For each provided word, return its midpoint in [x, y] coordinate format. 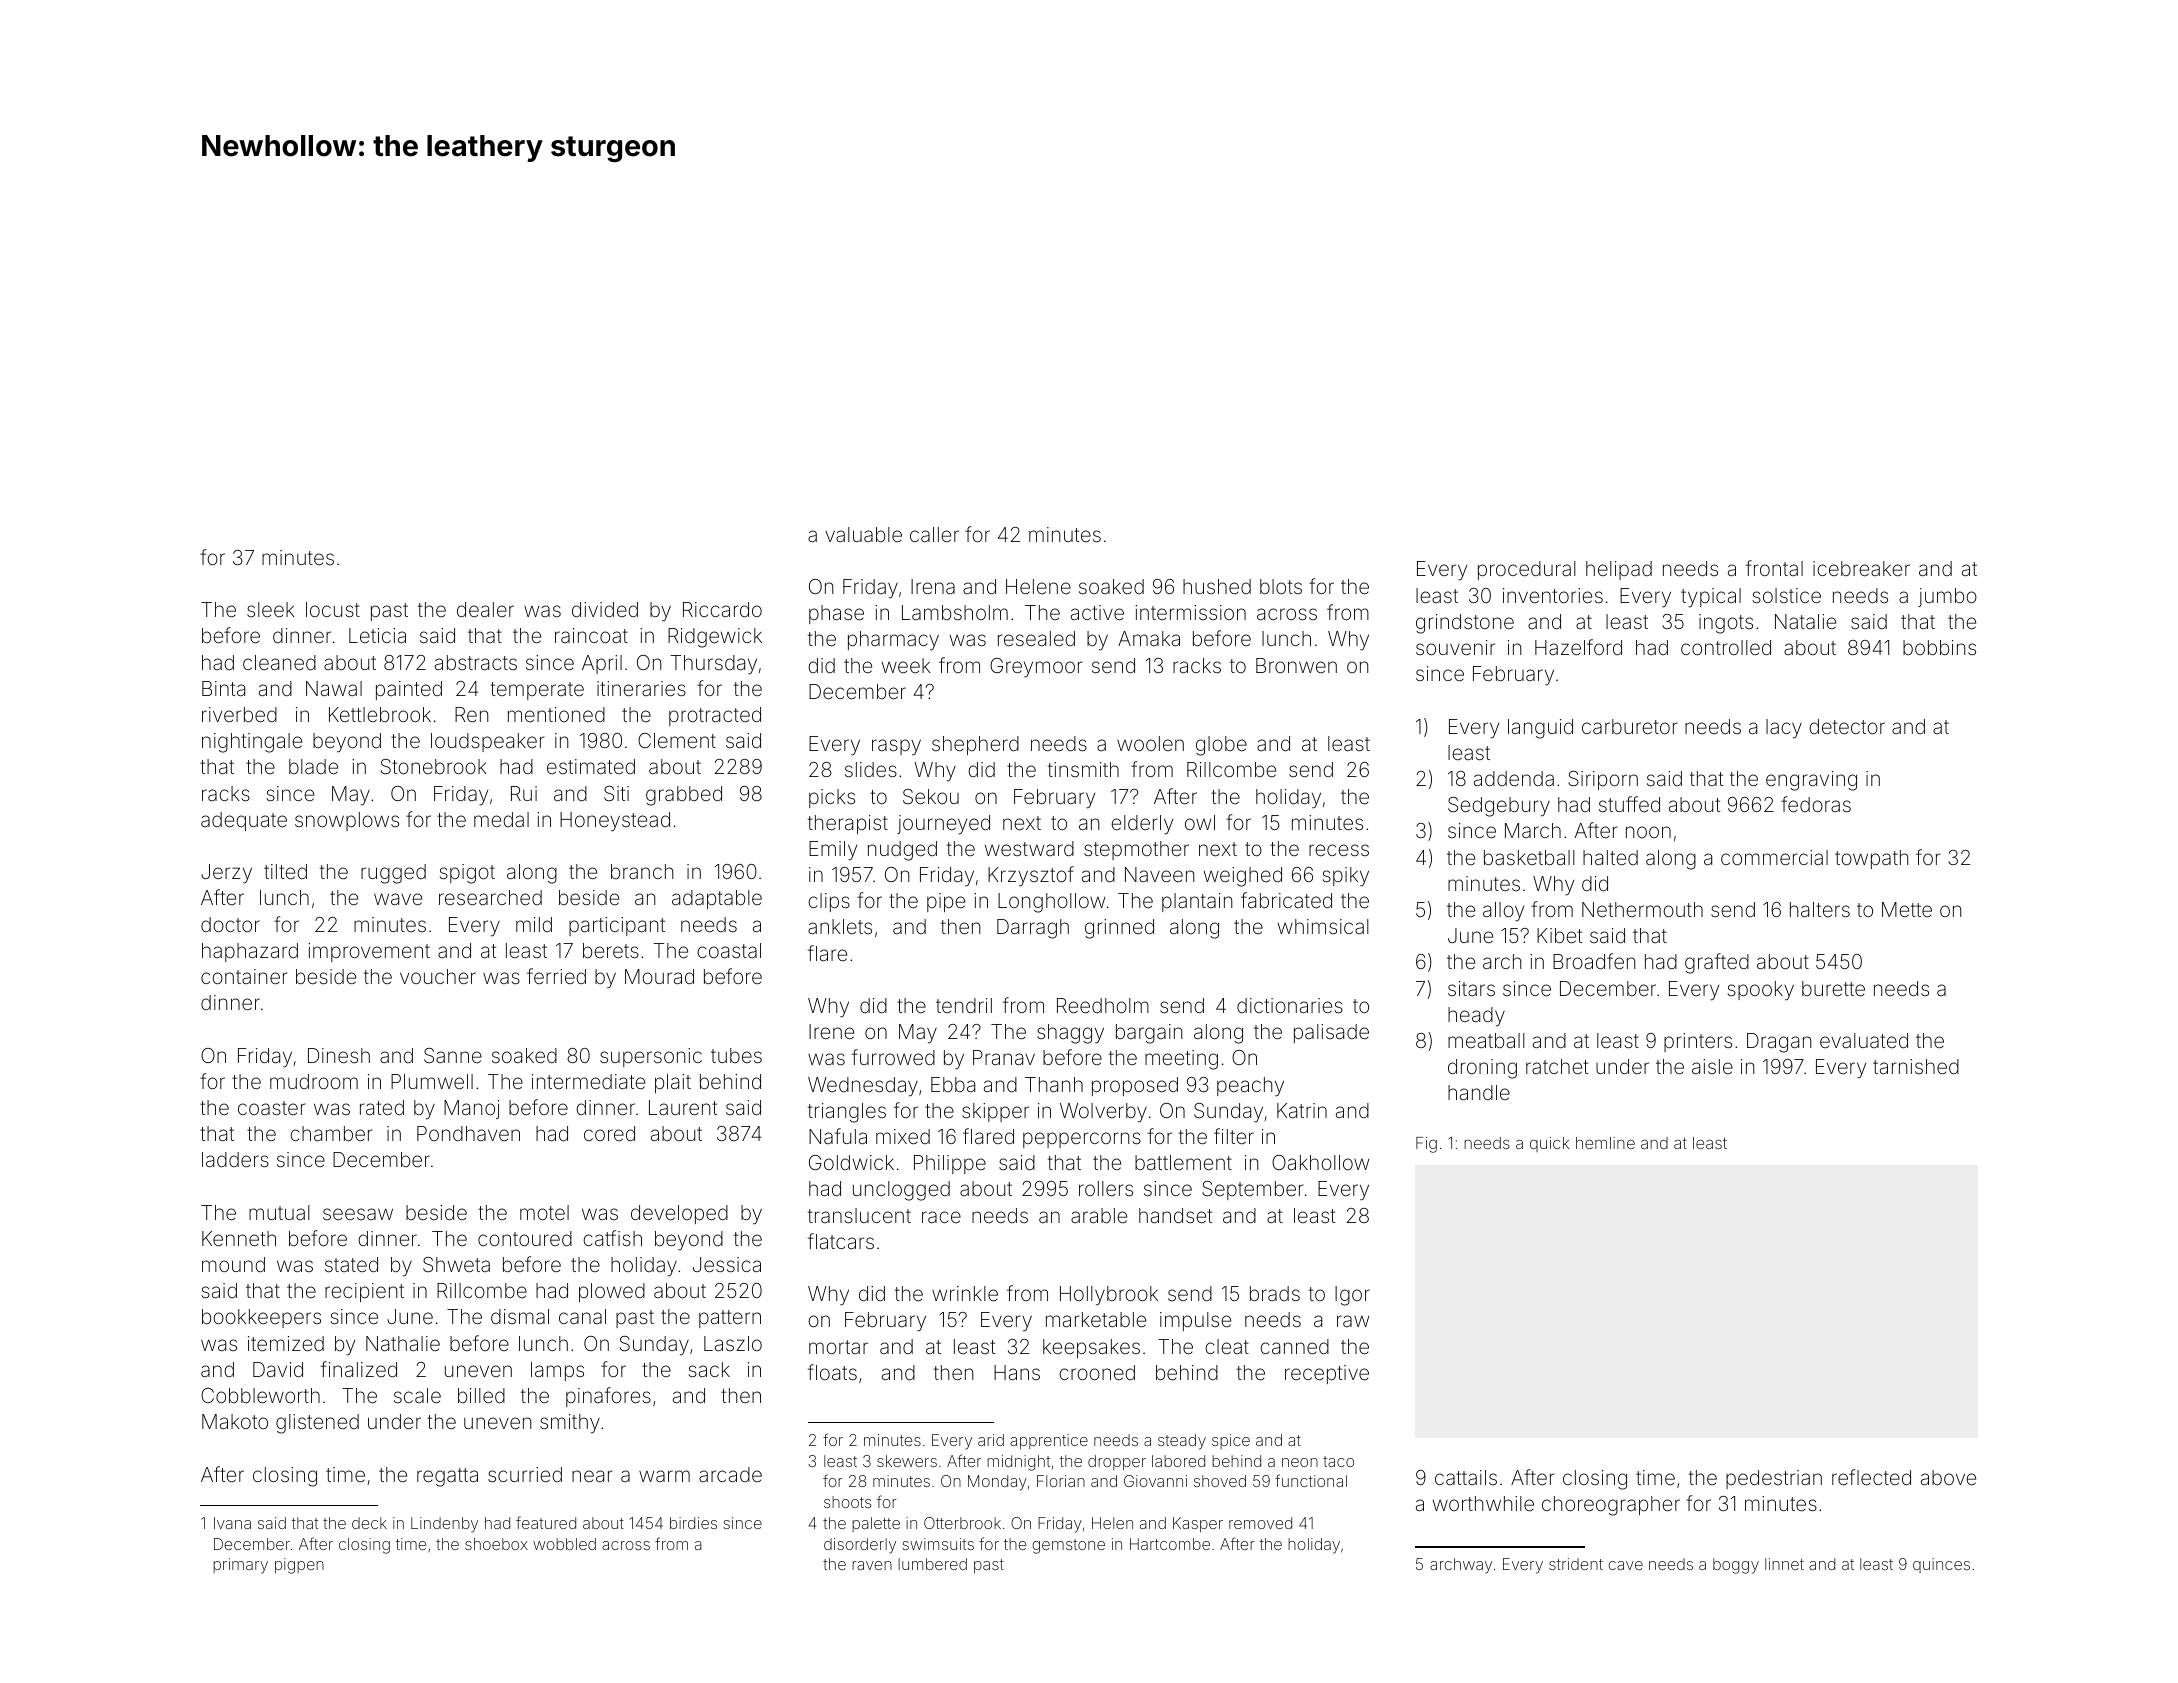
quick [1549, 1144]
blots [1281, 586]
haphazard [250, 952]
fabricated [1286, 900]
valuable [863, 534]
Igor [1352, 1296]
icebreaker [1861, 568]
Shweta [456, 1264]
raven [872, 1565]
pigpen [299, 1566]
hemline [1605, 1143]
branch [642, 871]
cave [1625, 1565]
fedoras [1816, 804]
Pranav [1004, 1057]
